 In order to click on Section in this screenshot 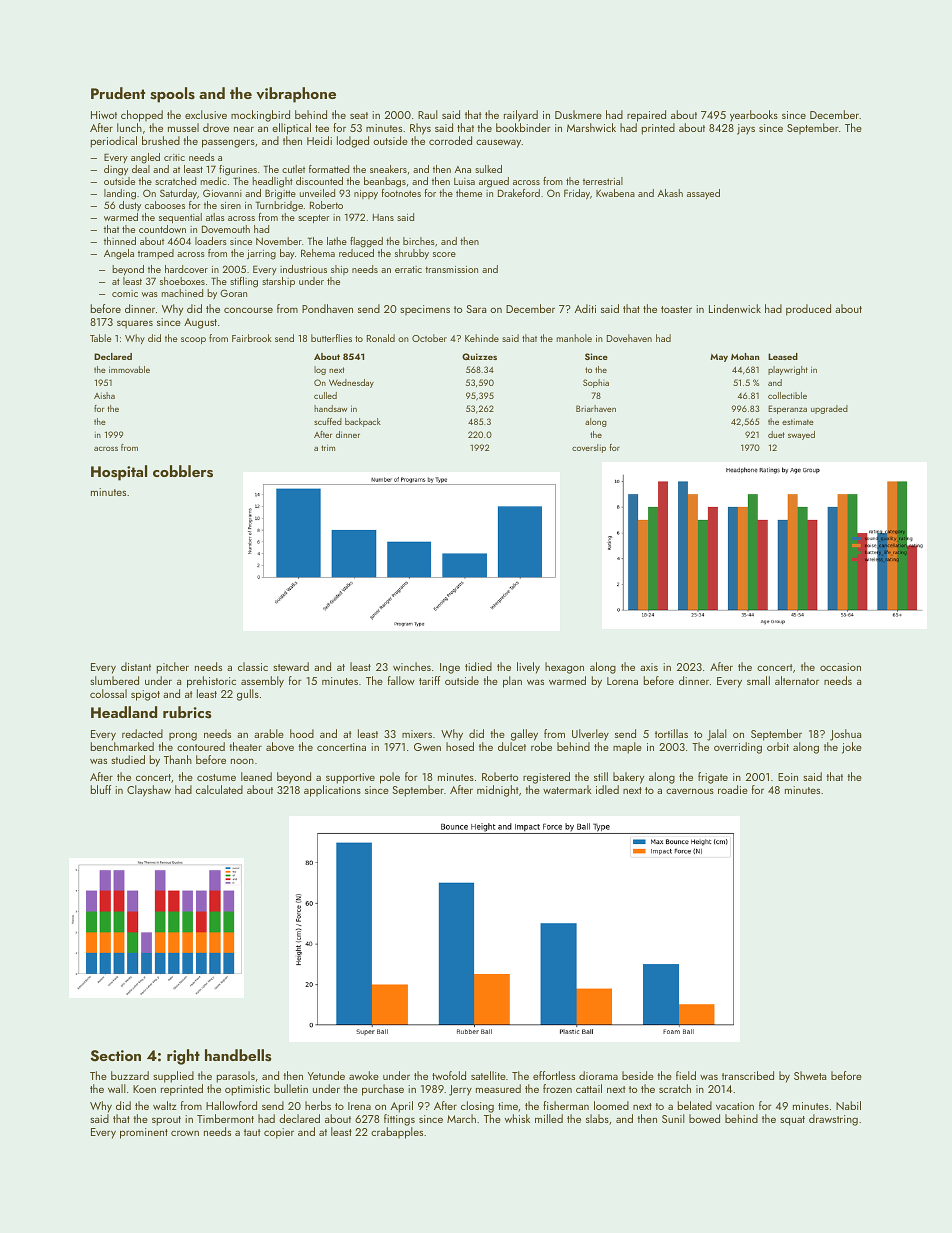, I will do `click(115, 1056)`.
